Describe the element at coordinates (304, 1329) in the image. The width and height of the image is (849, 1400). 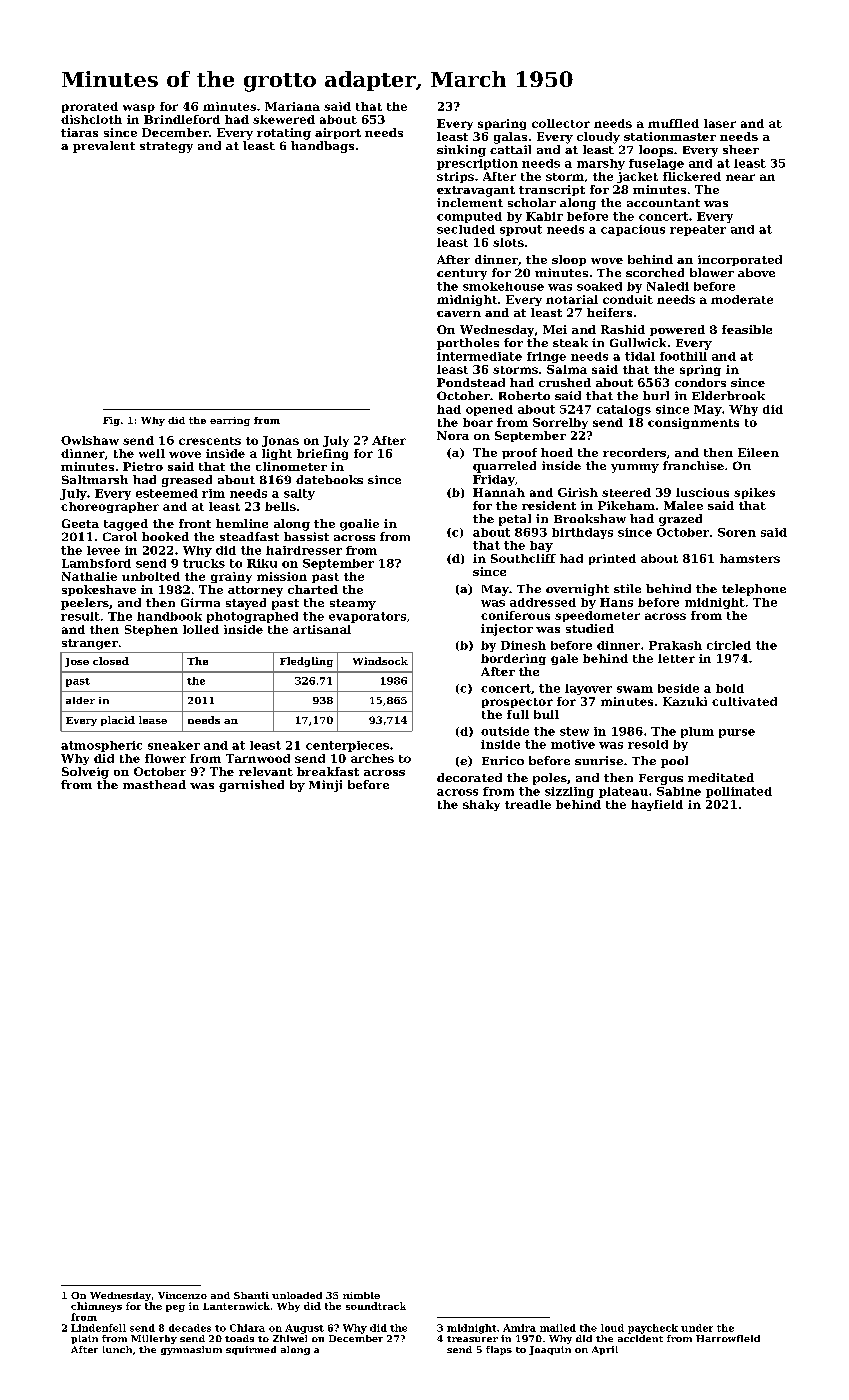
I see `August` at that location.
